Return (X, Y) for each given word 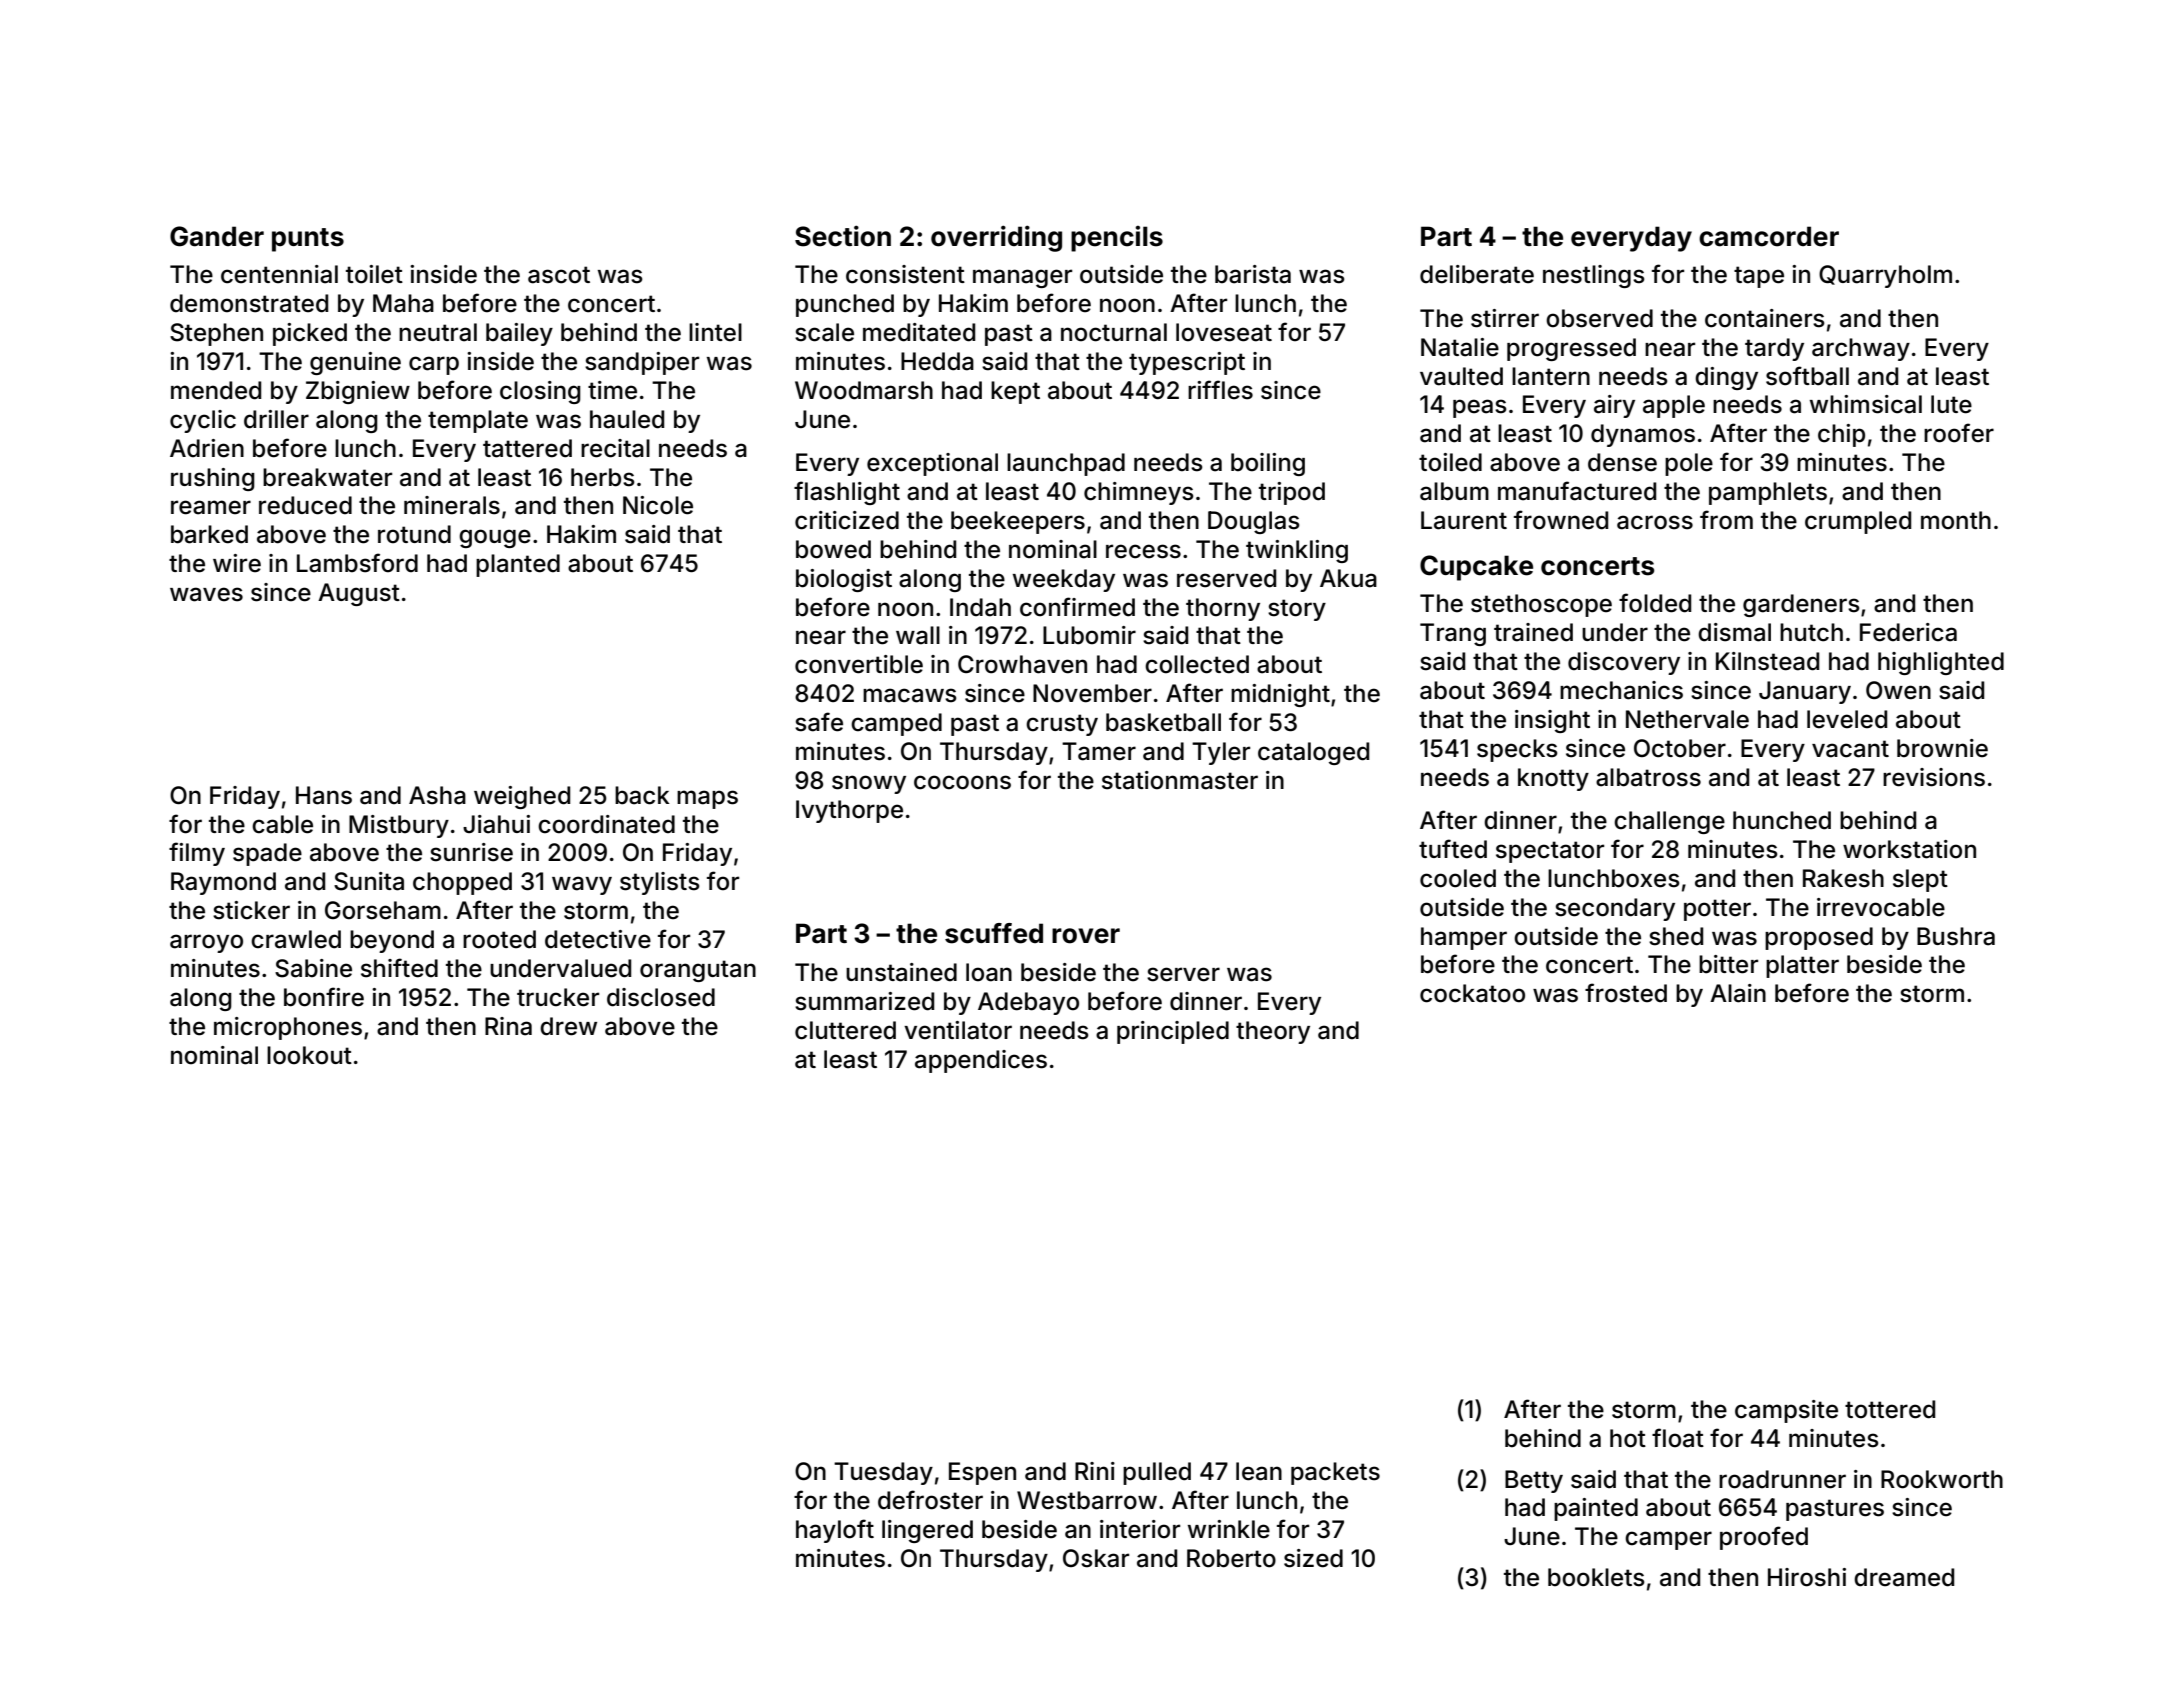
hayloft (835, 1531)
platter (1802, 966)
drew (568, 1026)
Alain (1738, 993)
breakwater (327, 477)
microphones (288, 1028)
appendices (981, 1061)
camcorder (1769, 236)
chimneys (1139, 493)
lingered (927, 1531)
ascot (559, 275)
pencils (1117, 239)
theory (1273, 1032)
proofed (1764, 1538)
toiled (1450, 462)
